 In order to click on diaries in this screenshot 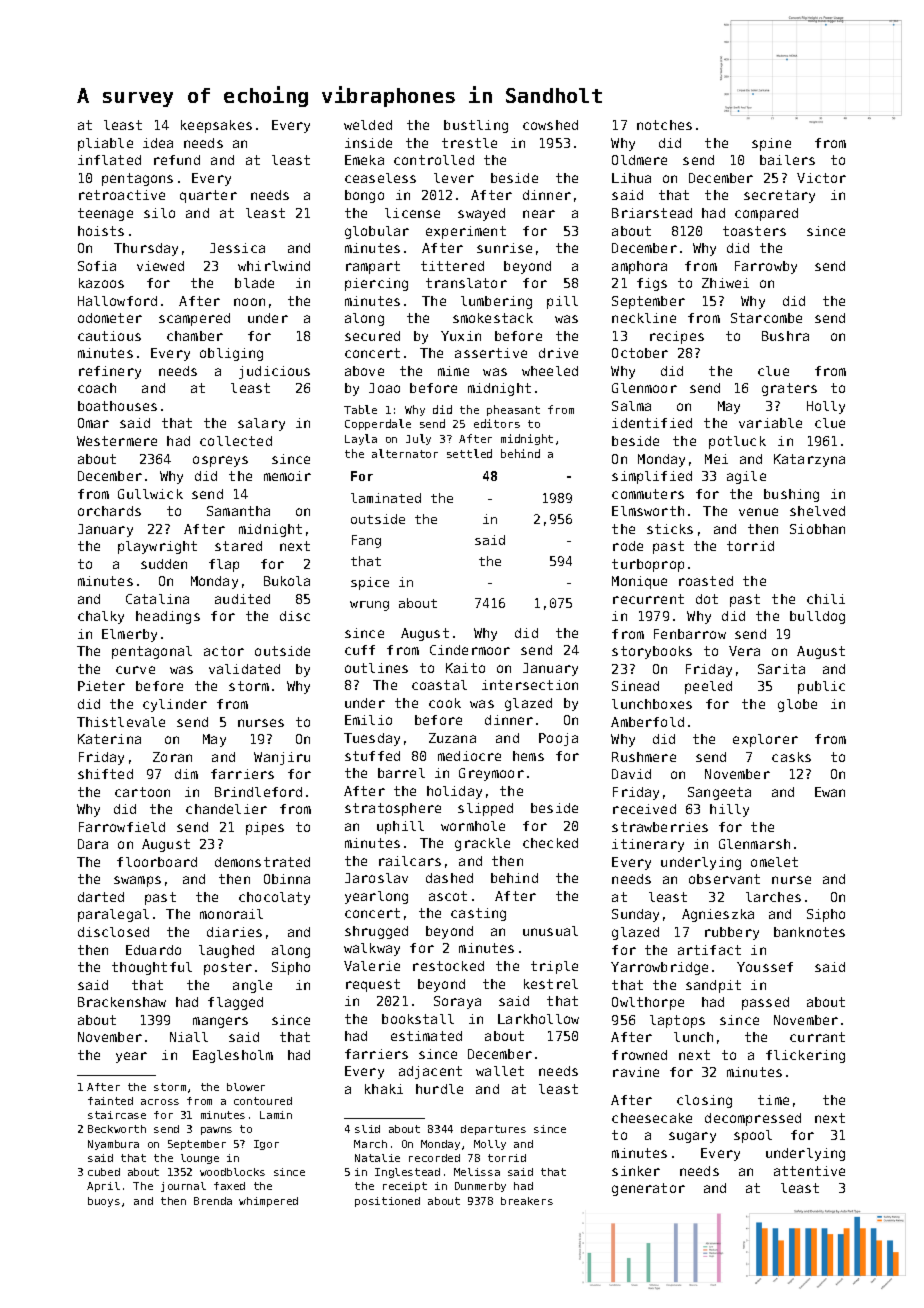, I will do `click(234, 932)`.
